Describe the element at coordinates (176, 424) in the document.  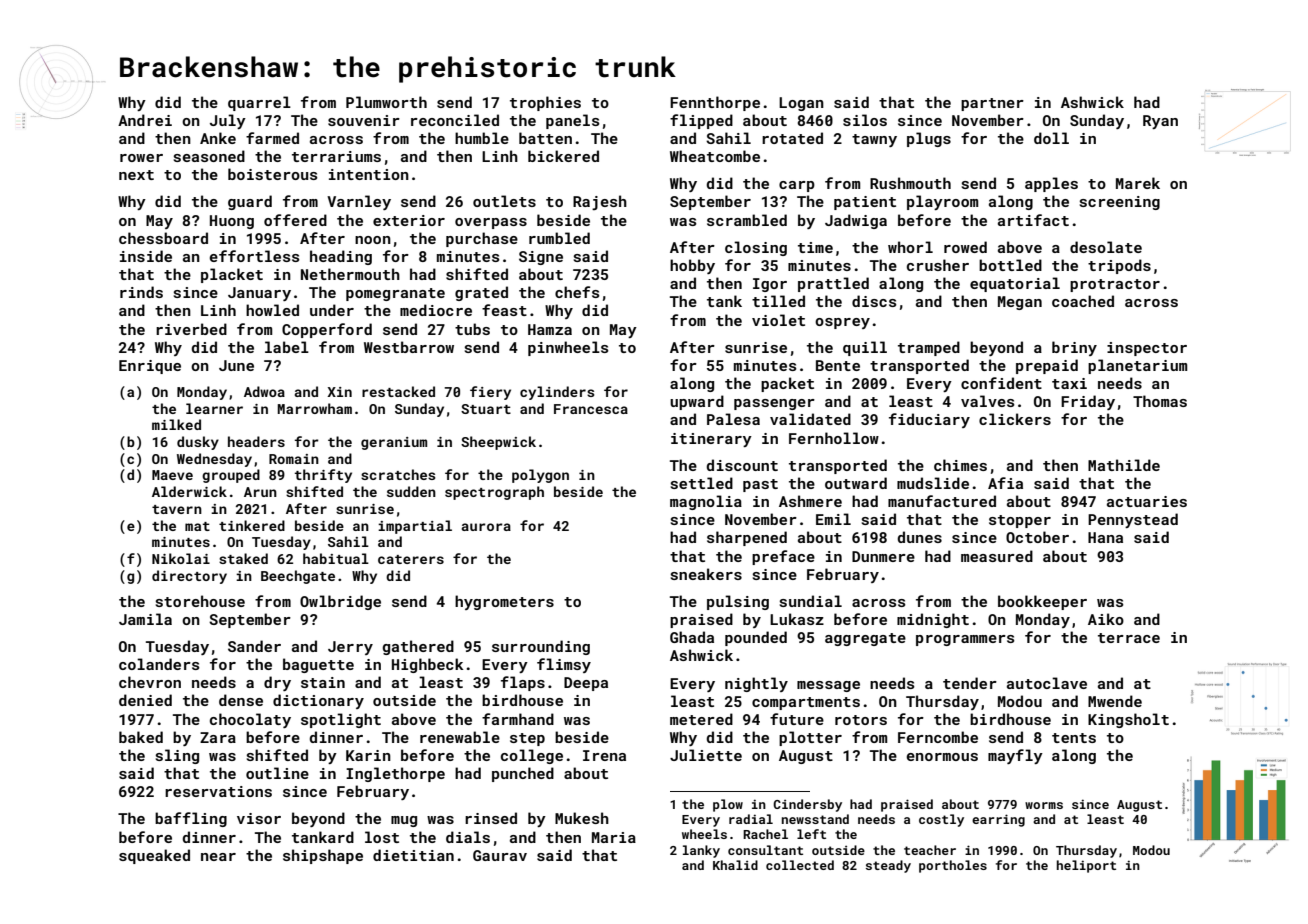
I see `milked` at that location.
